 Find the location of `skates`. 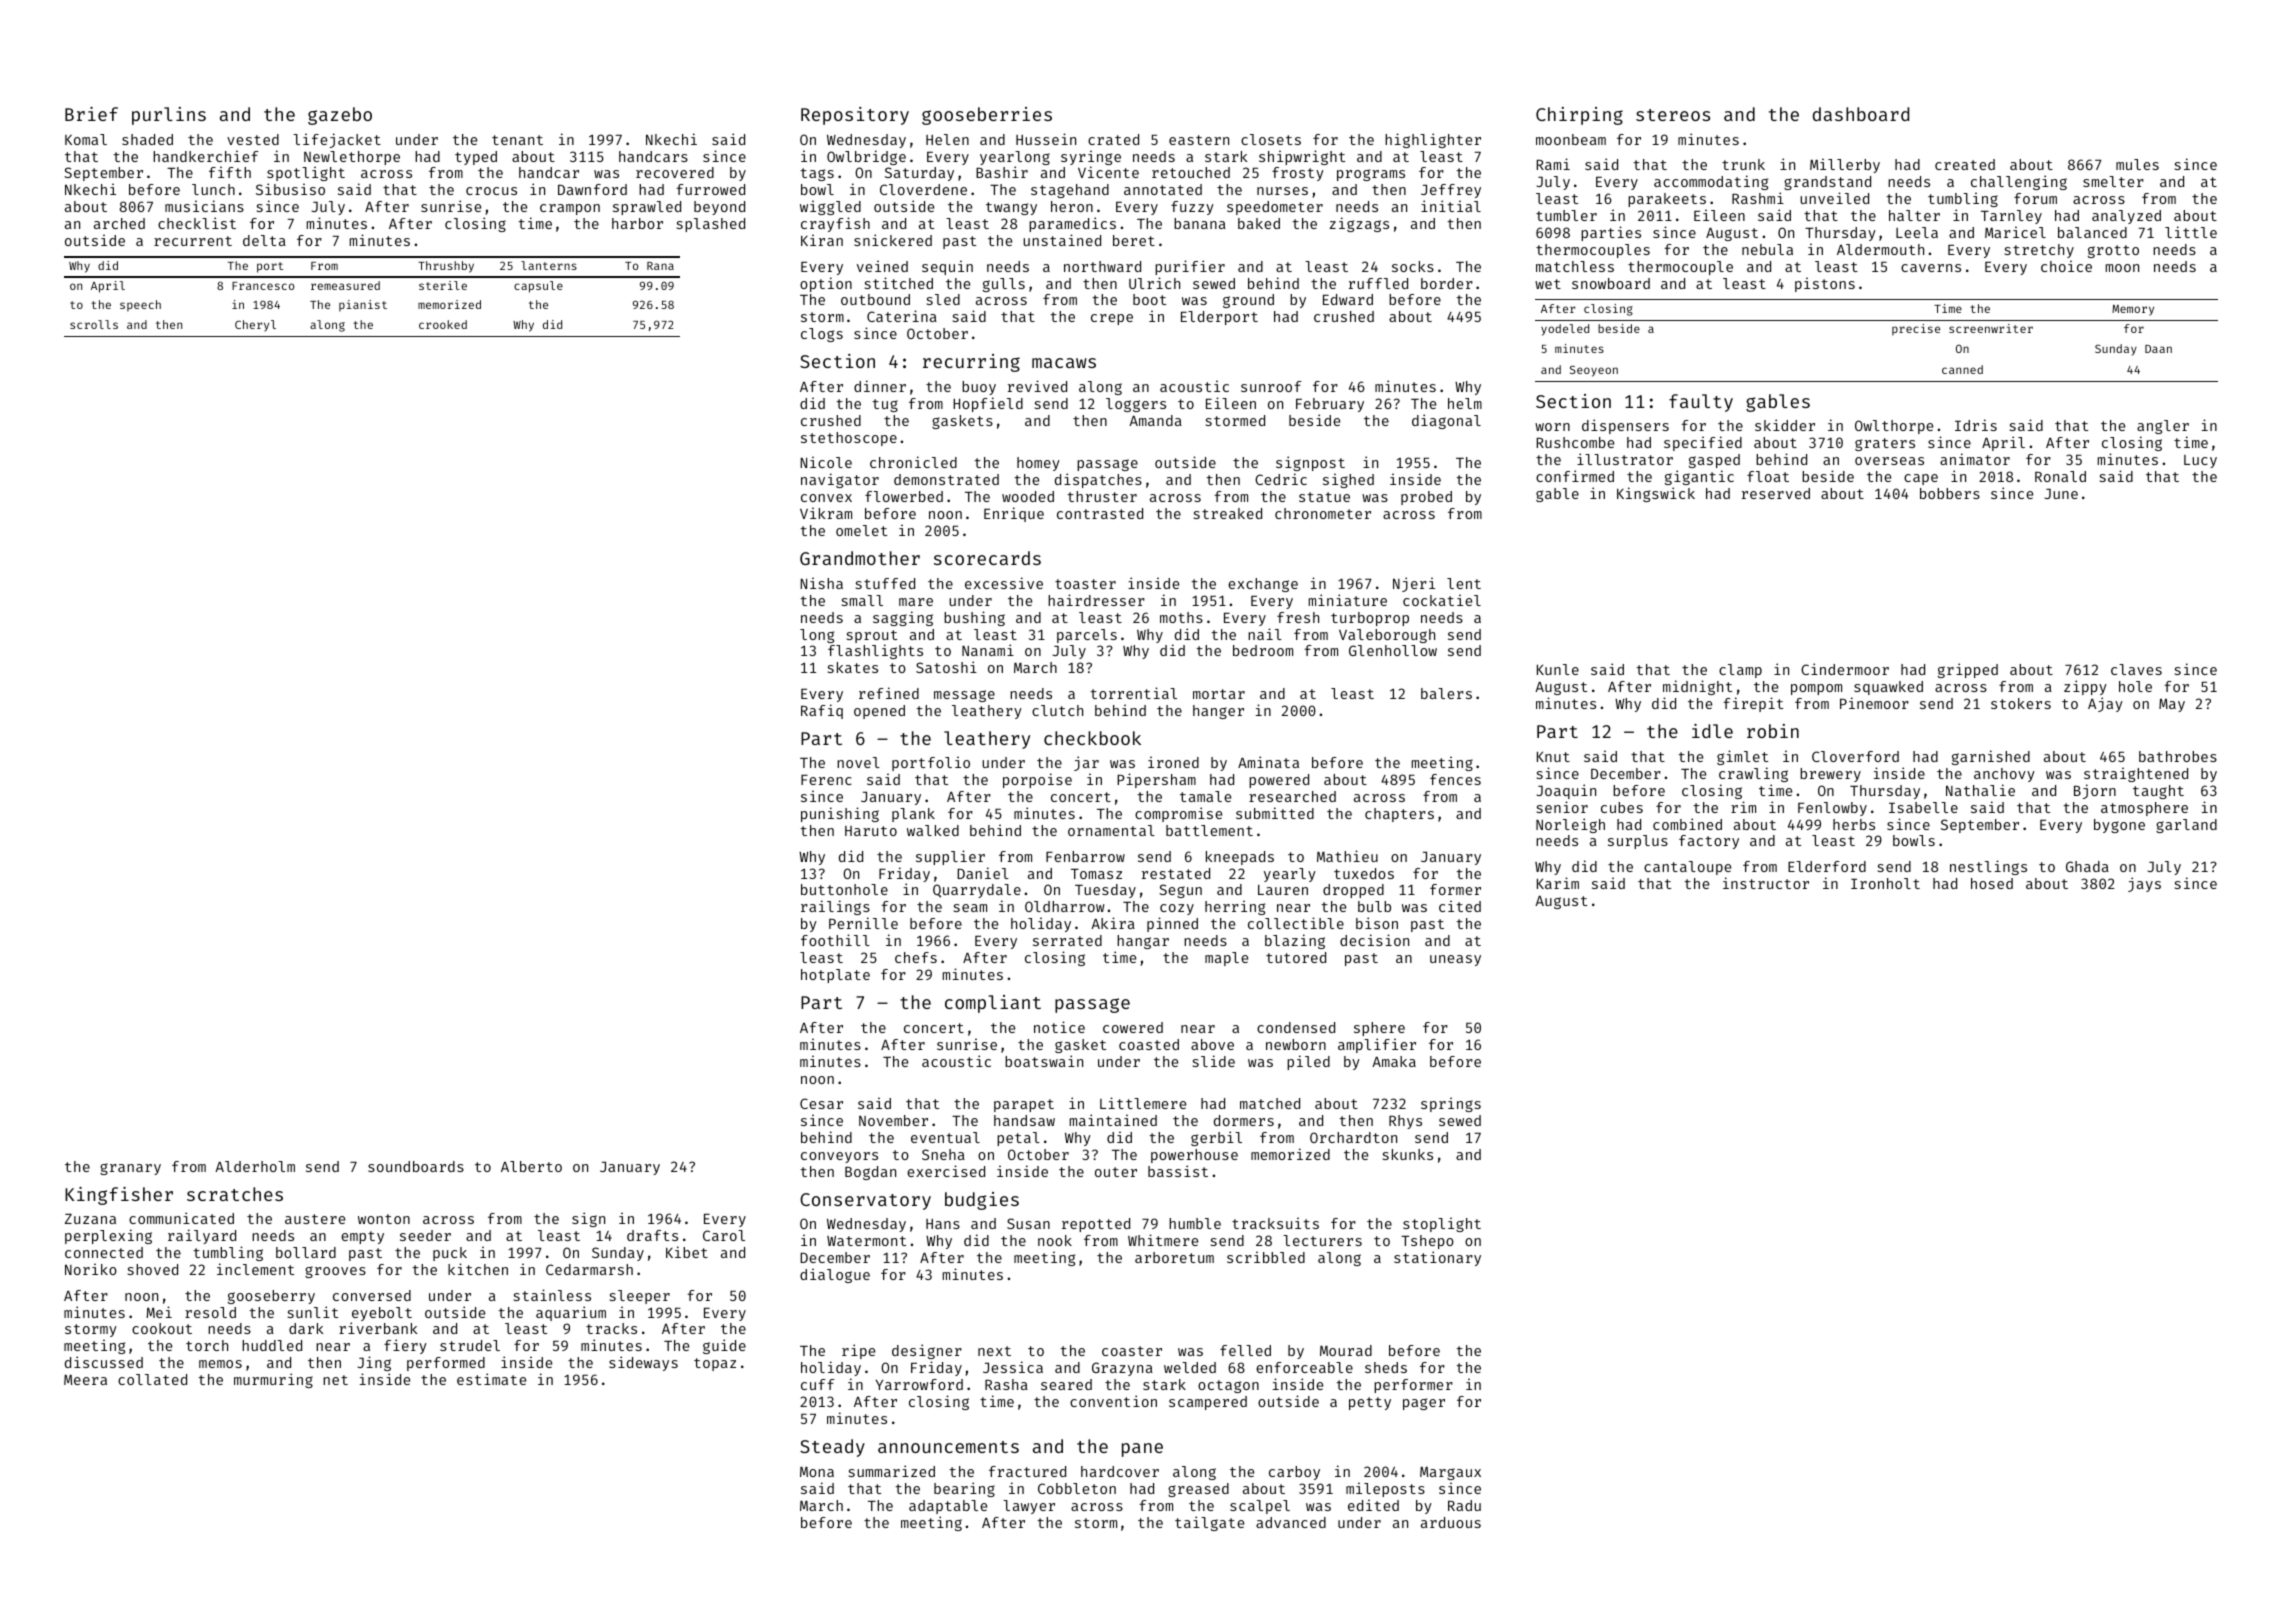

skates is located at coordinates (853, 667).
